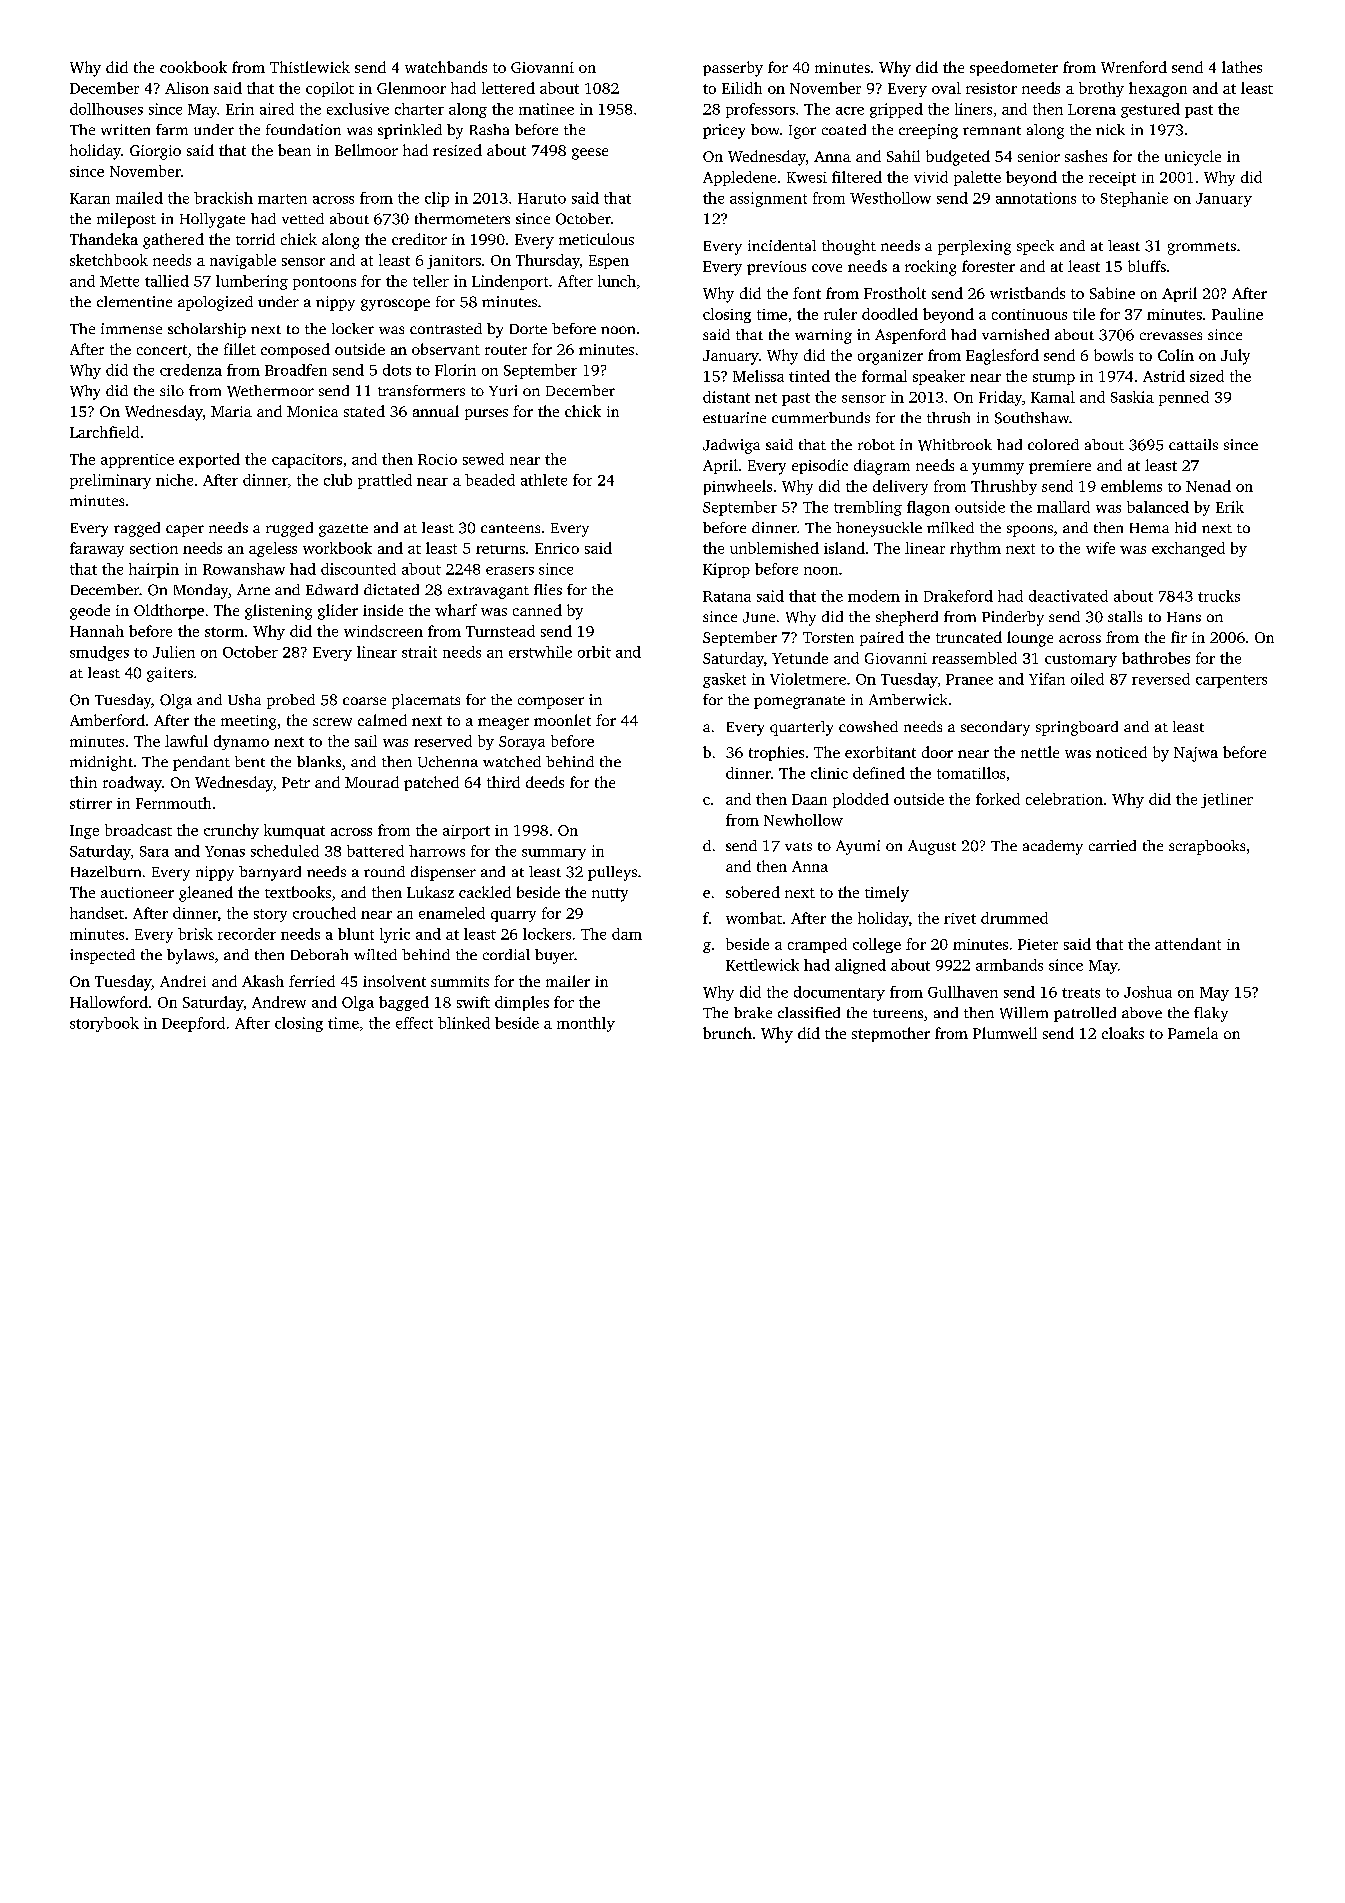  Describe the element at coordinates (446, 67) in the image. I see `watchbands` at that location.
